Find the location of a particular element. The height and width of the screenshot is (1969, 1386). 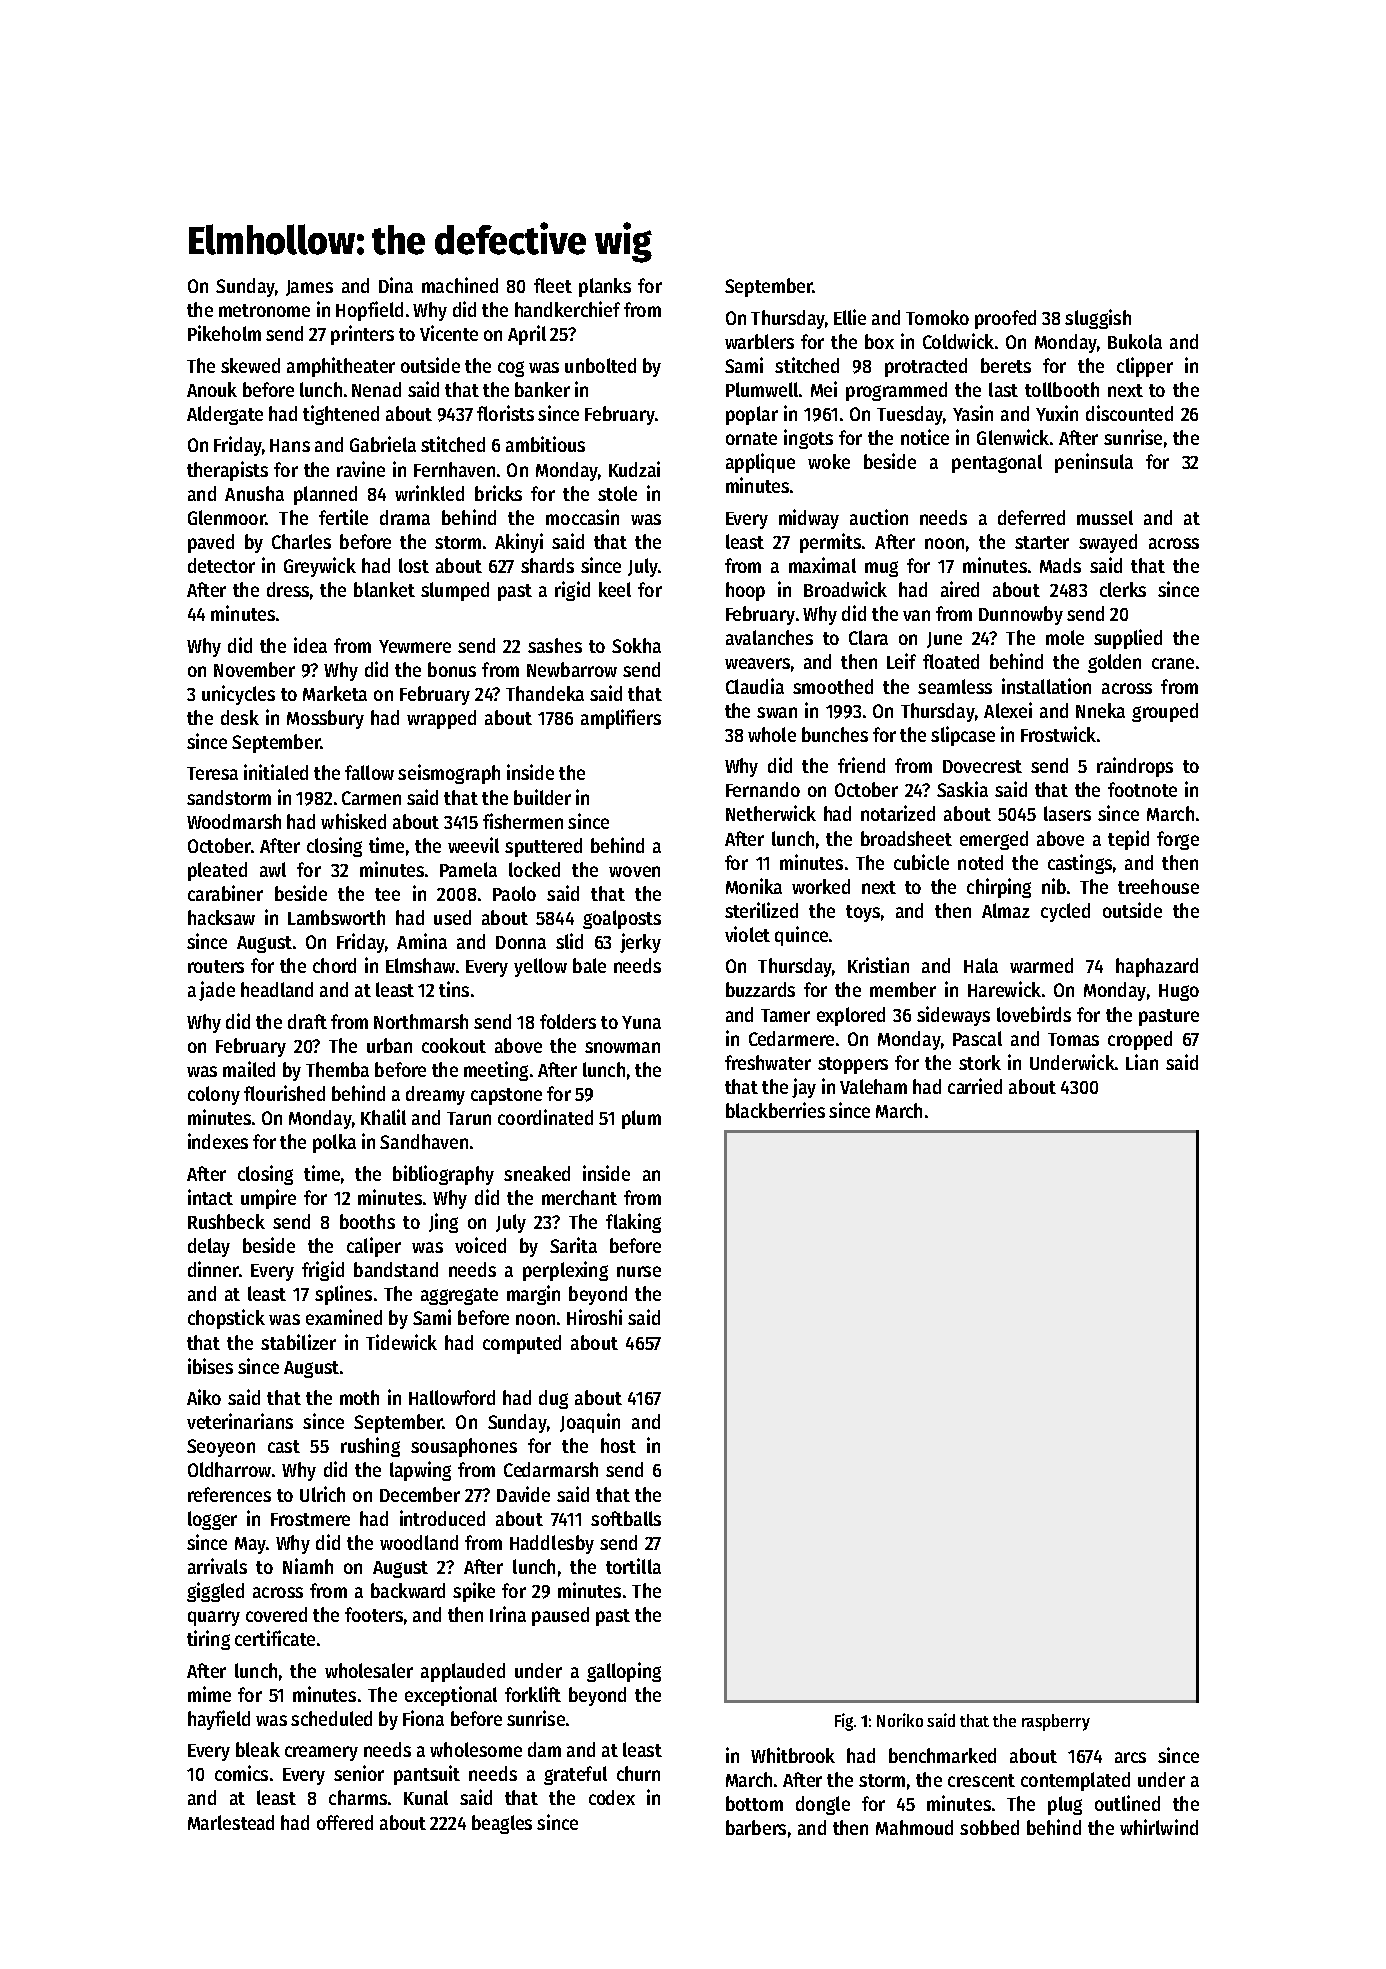

sterilized is located at coordinates (761, 910).
